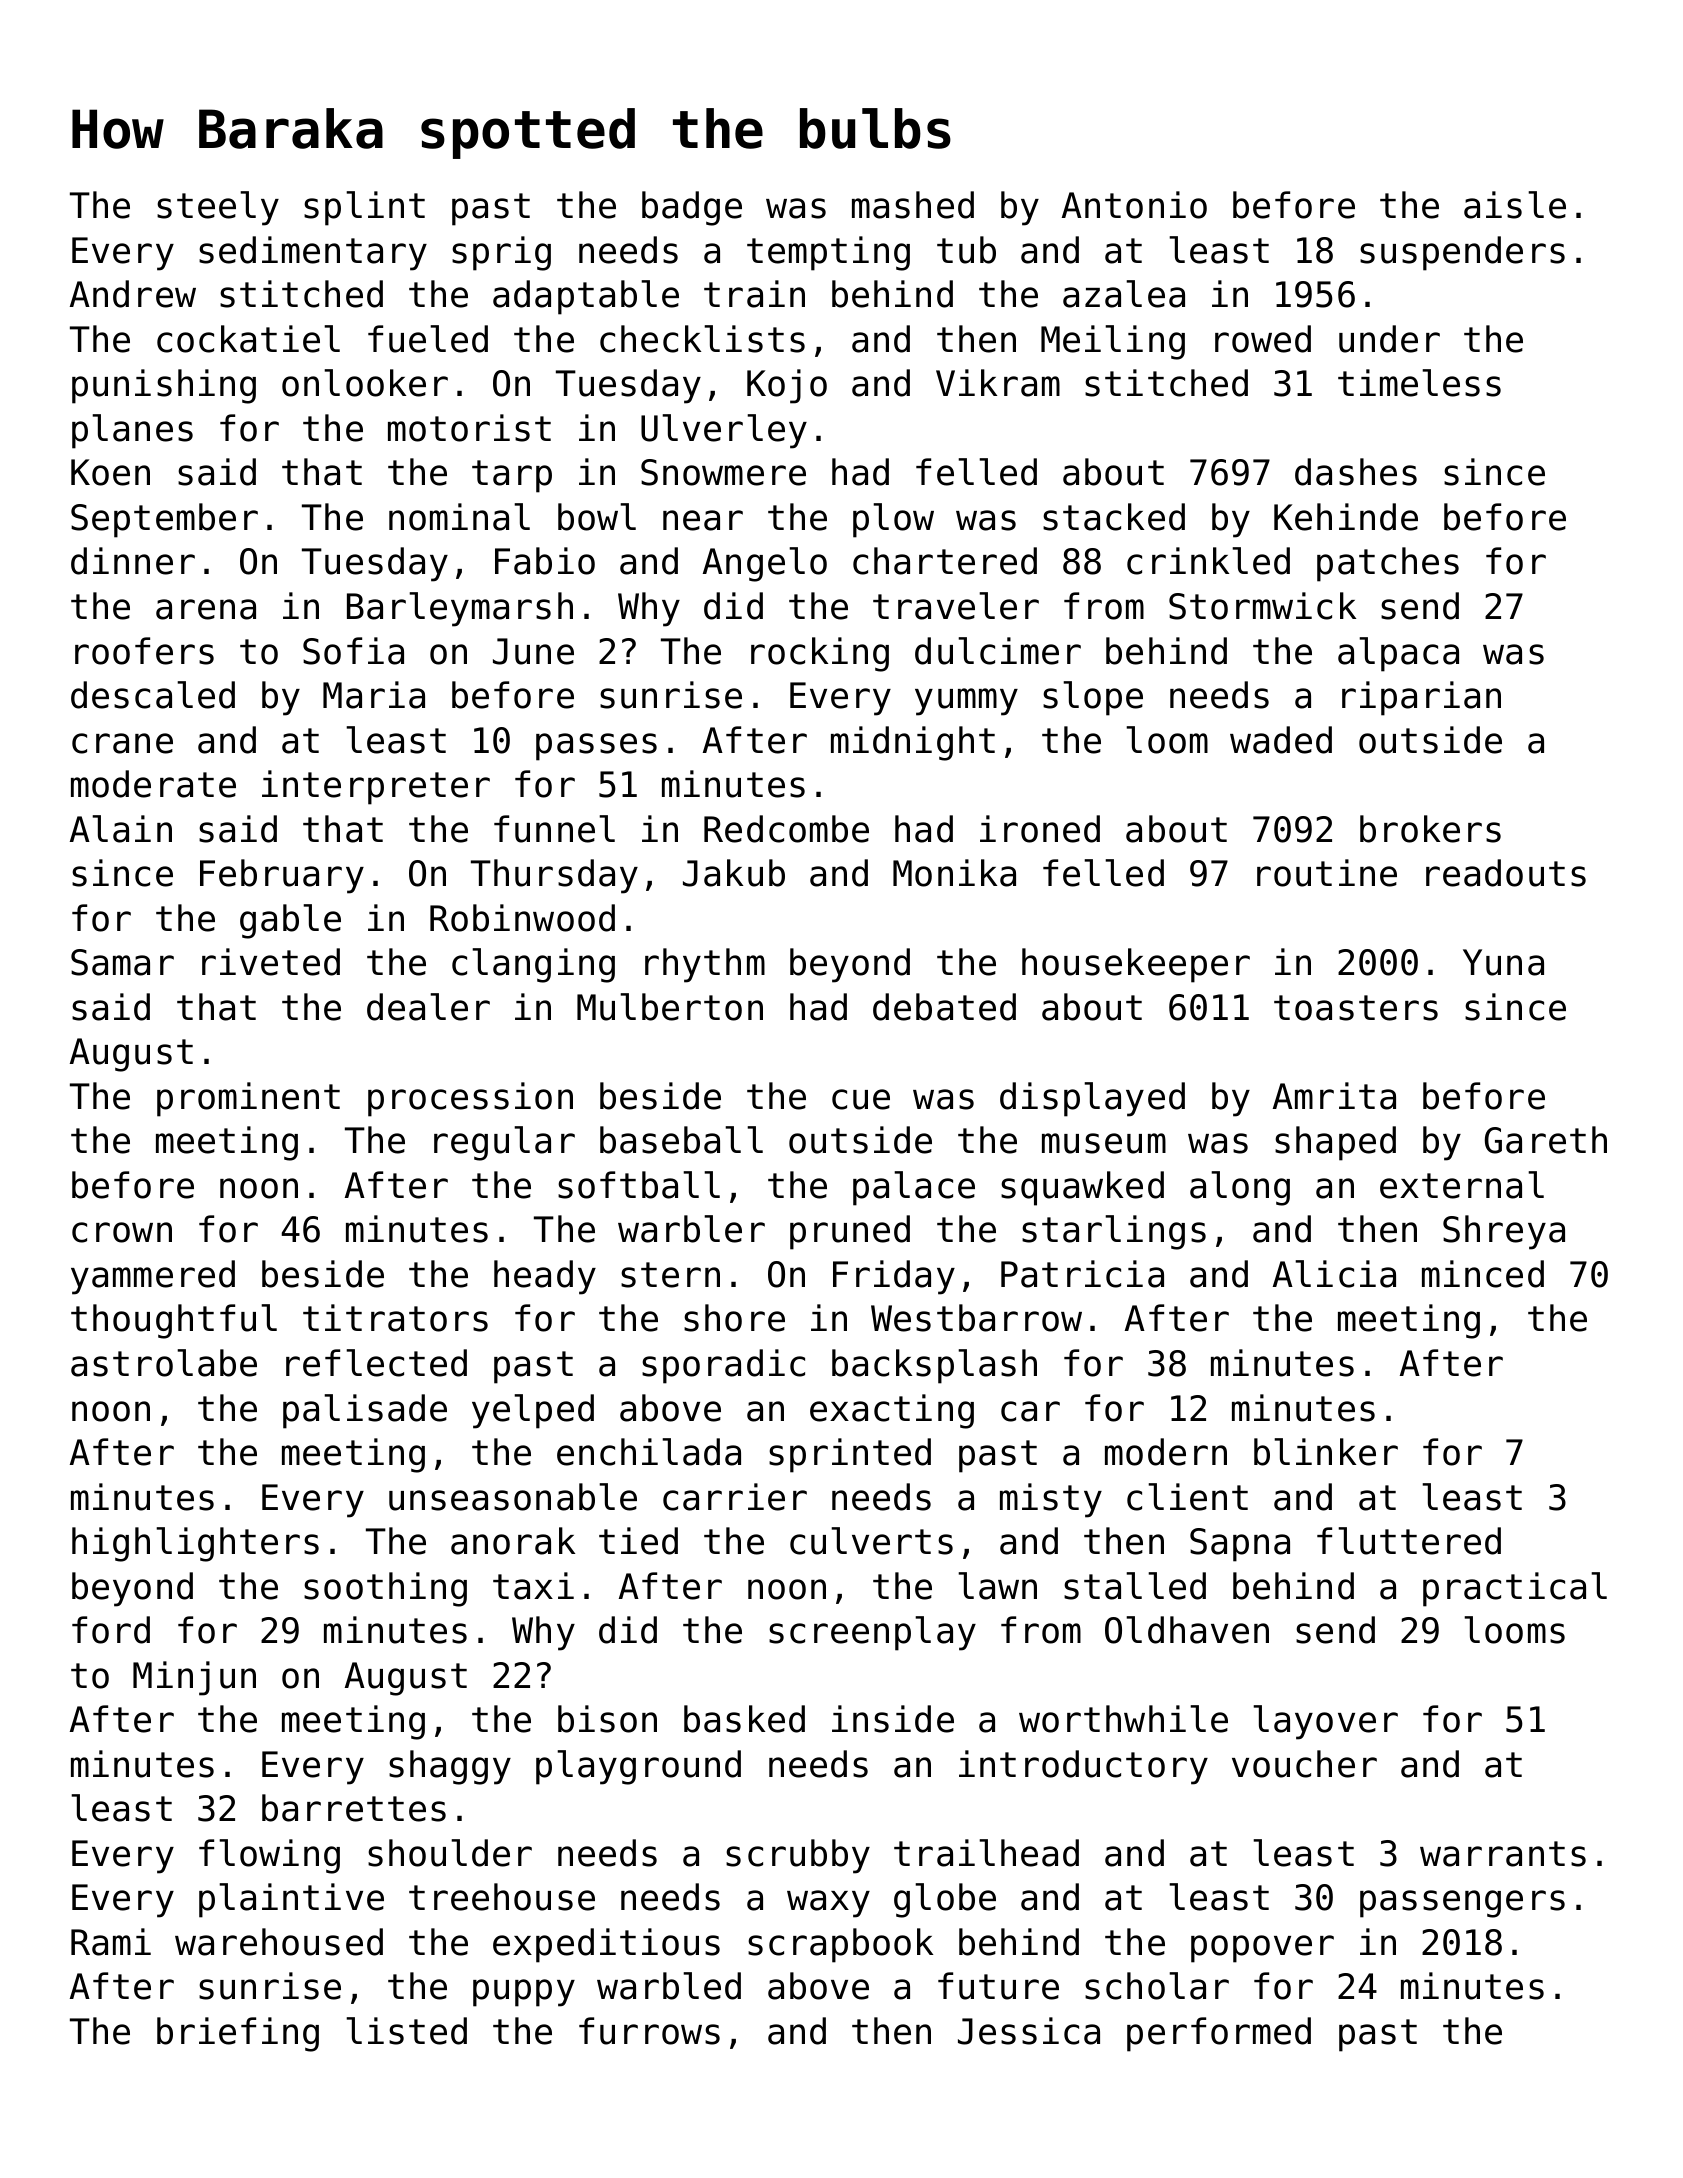 The width and height of the page is (1683, 2178). I want to click on future, so click(998, 1986).
